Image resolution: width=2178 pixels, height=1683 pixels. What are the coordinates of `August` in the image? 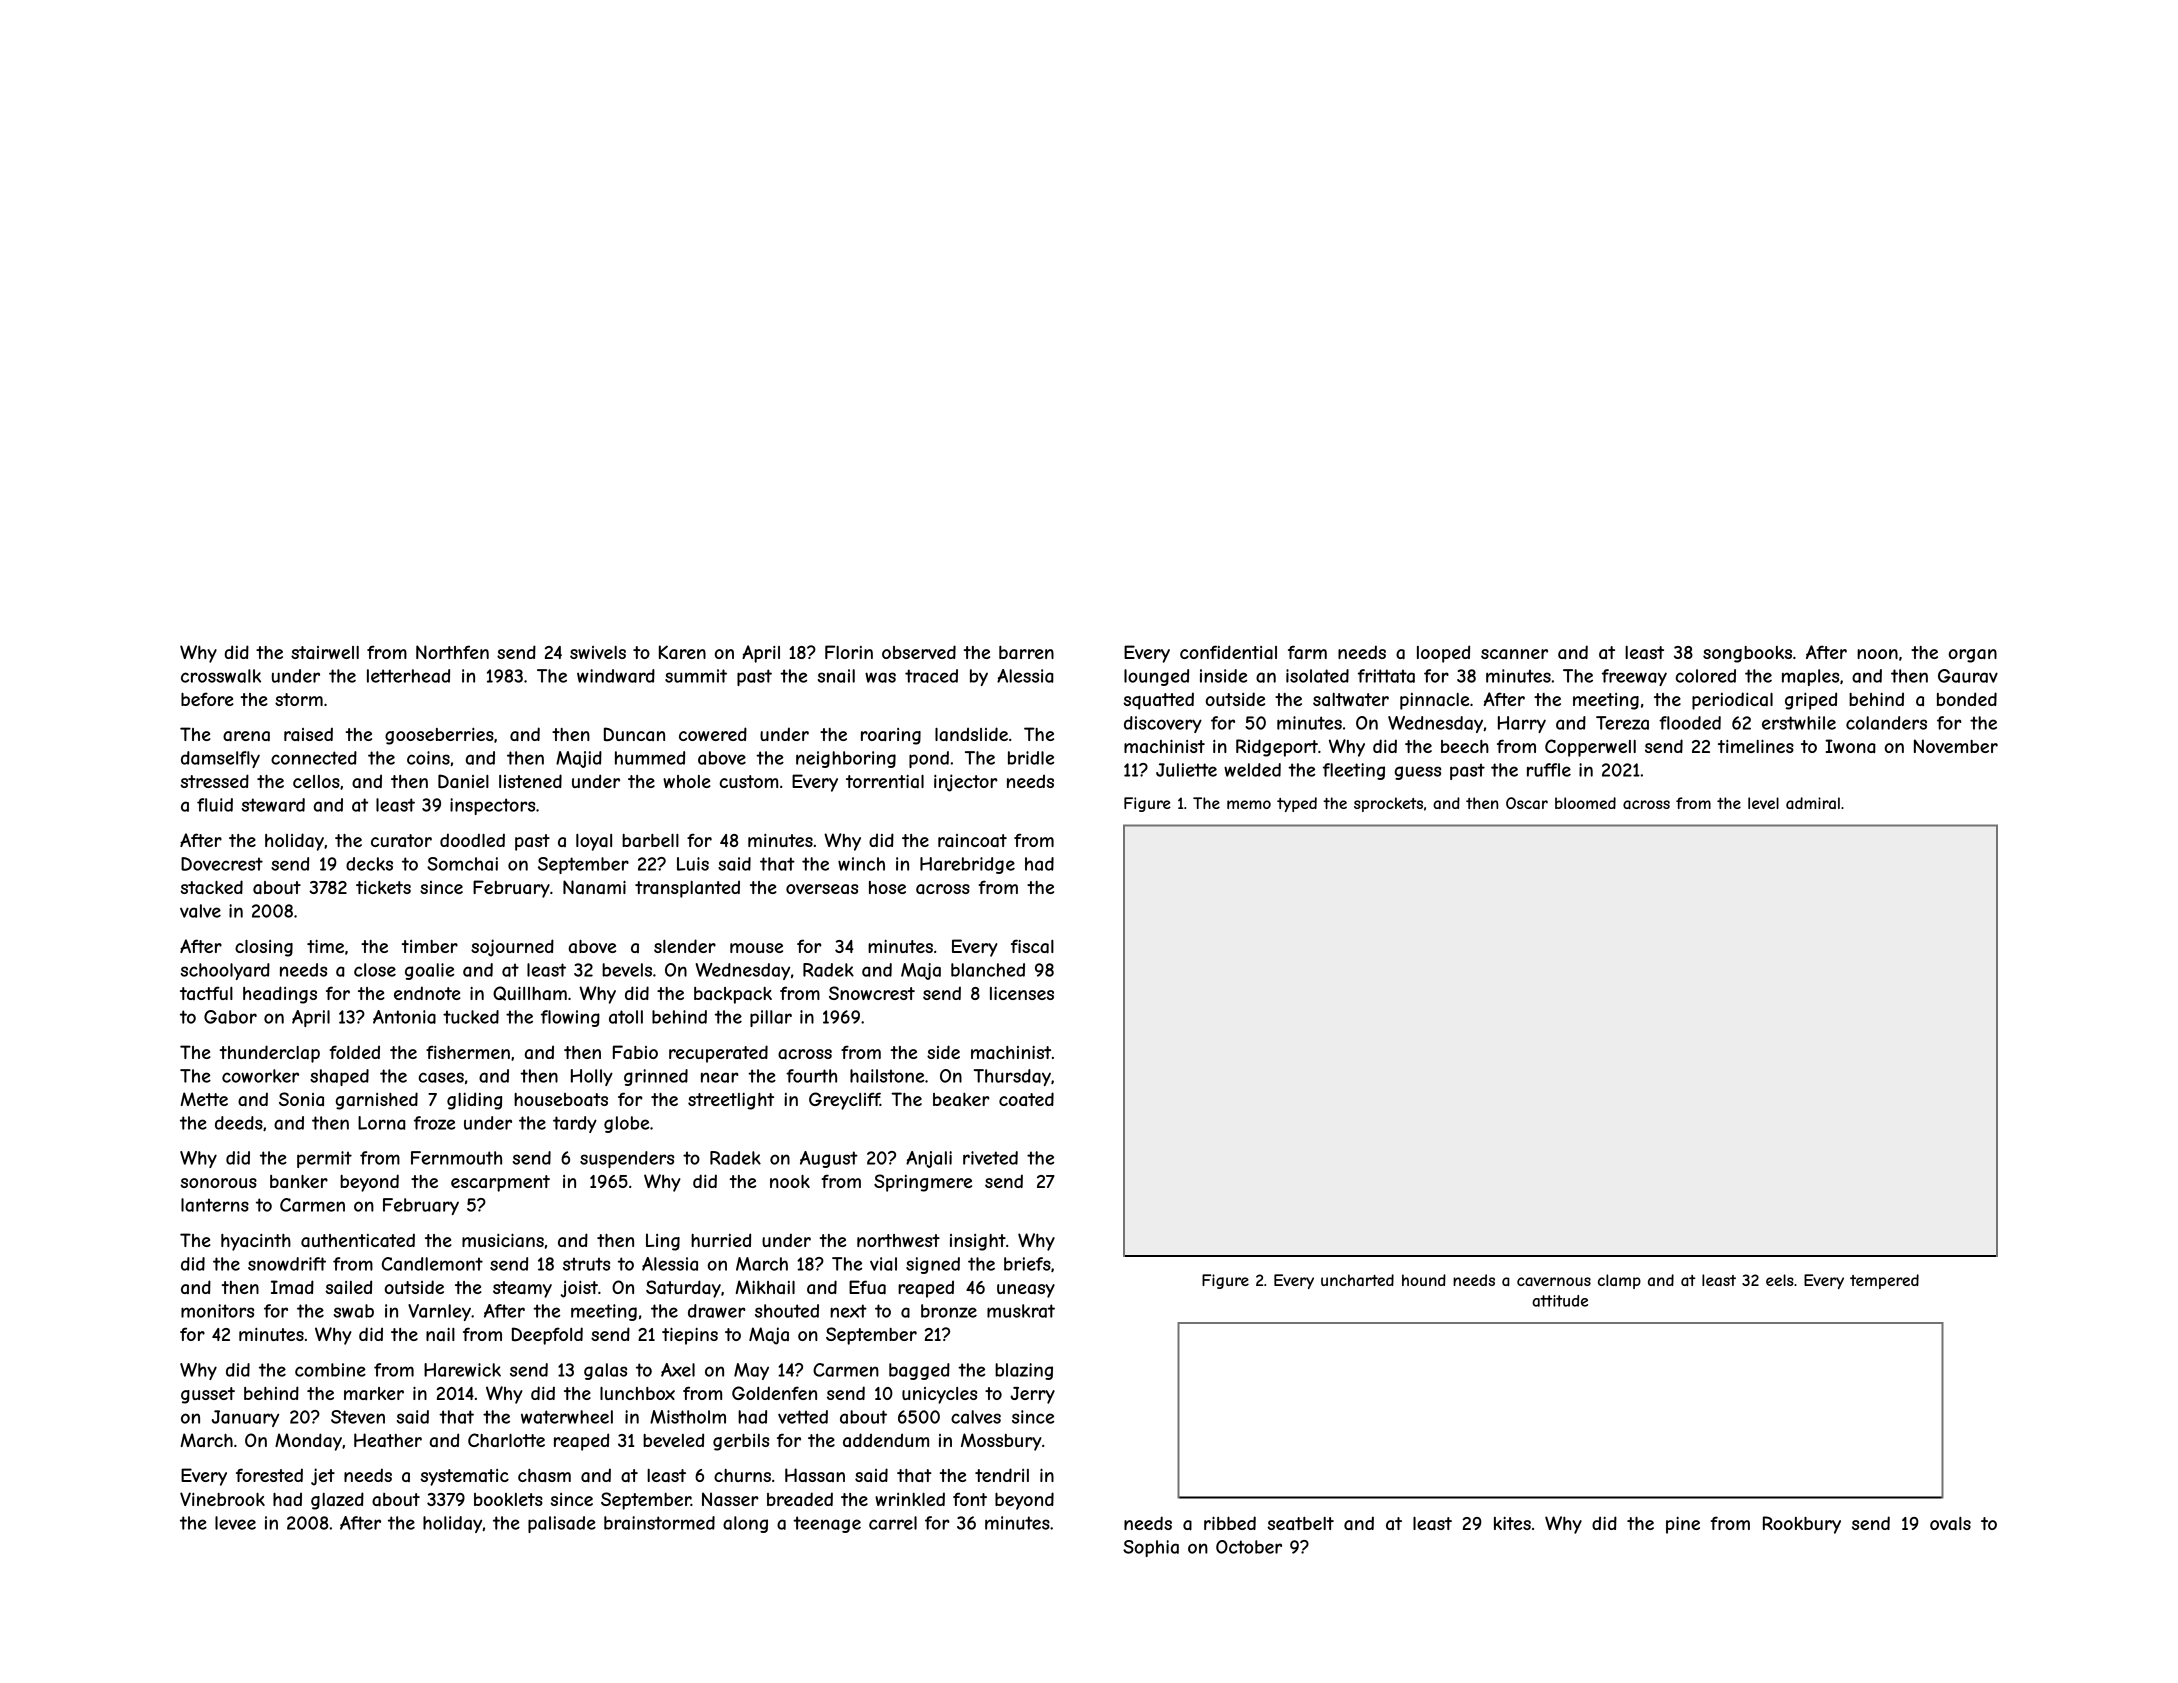 It's located at (829, 1159).
